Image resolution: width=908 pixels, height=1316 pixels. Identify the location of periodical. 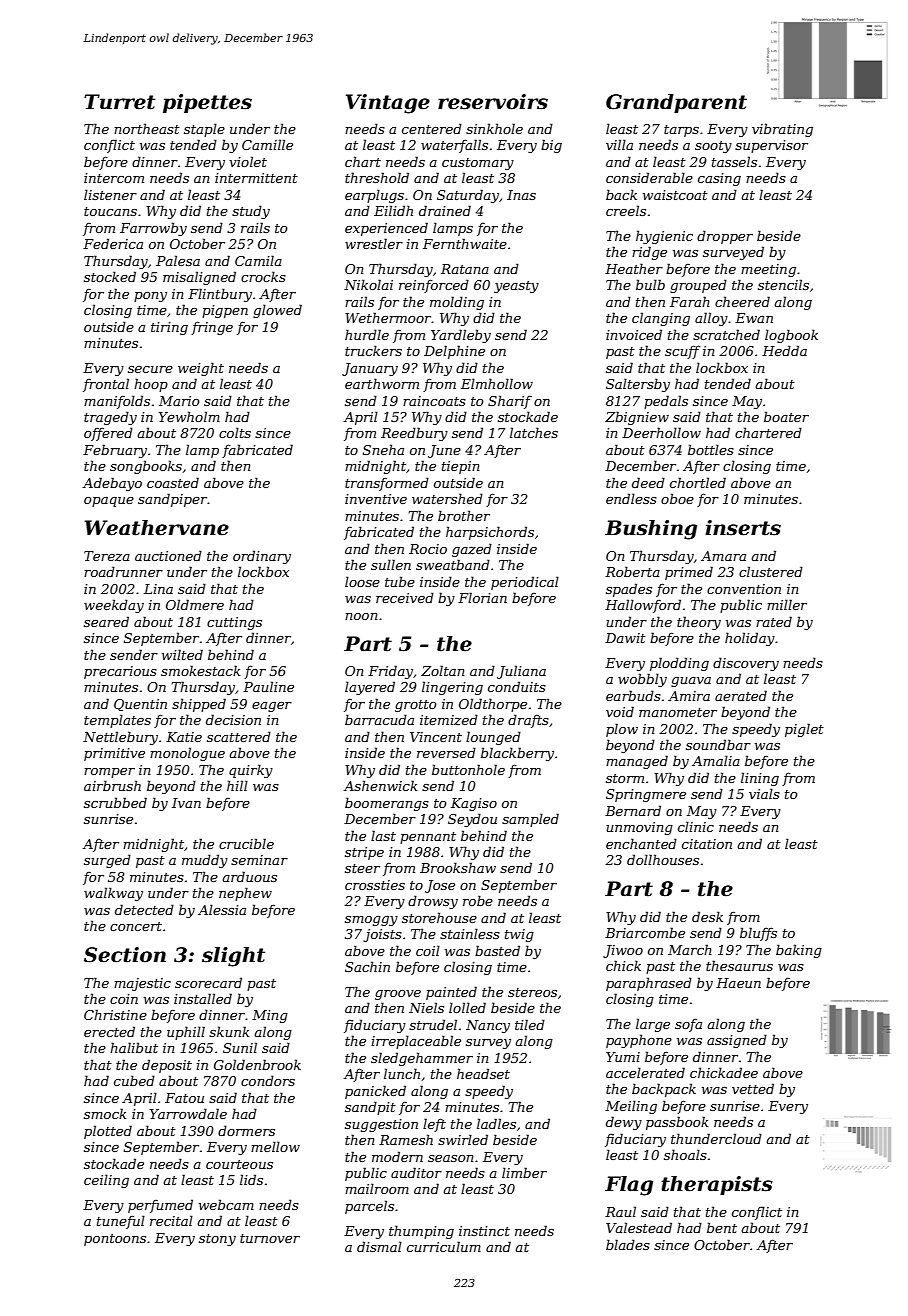
(525, 583).
